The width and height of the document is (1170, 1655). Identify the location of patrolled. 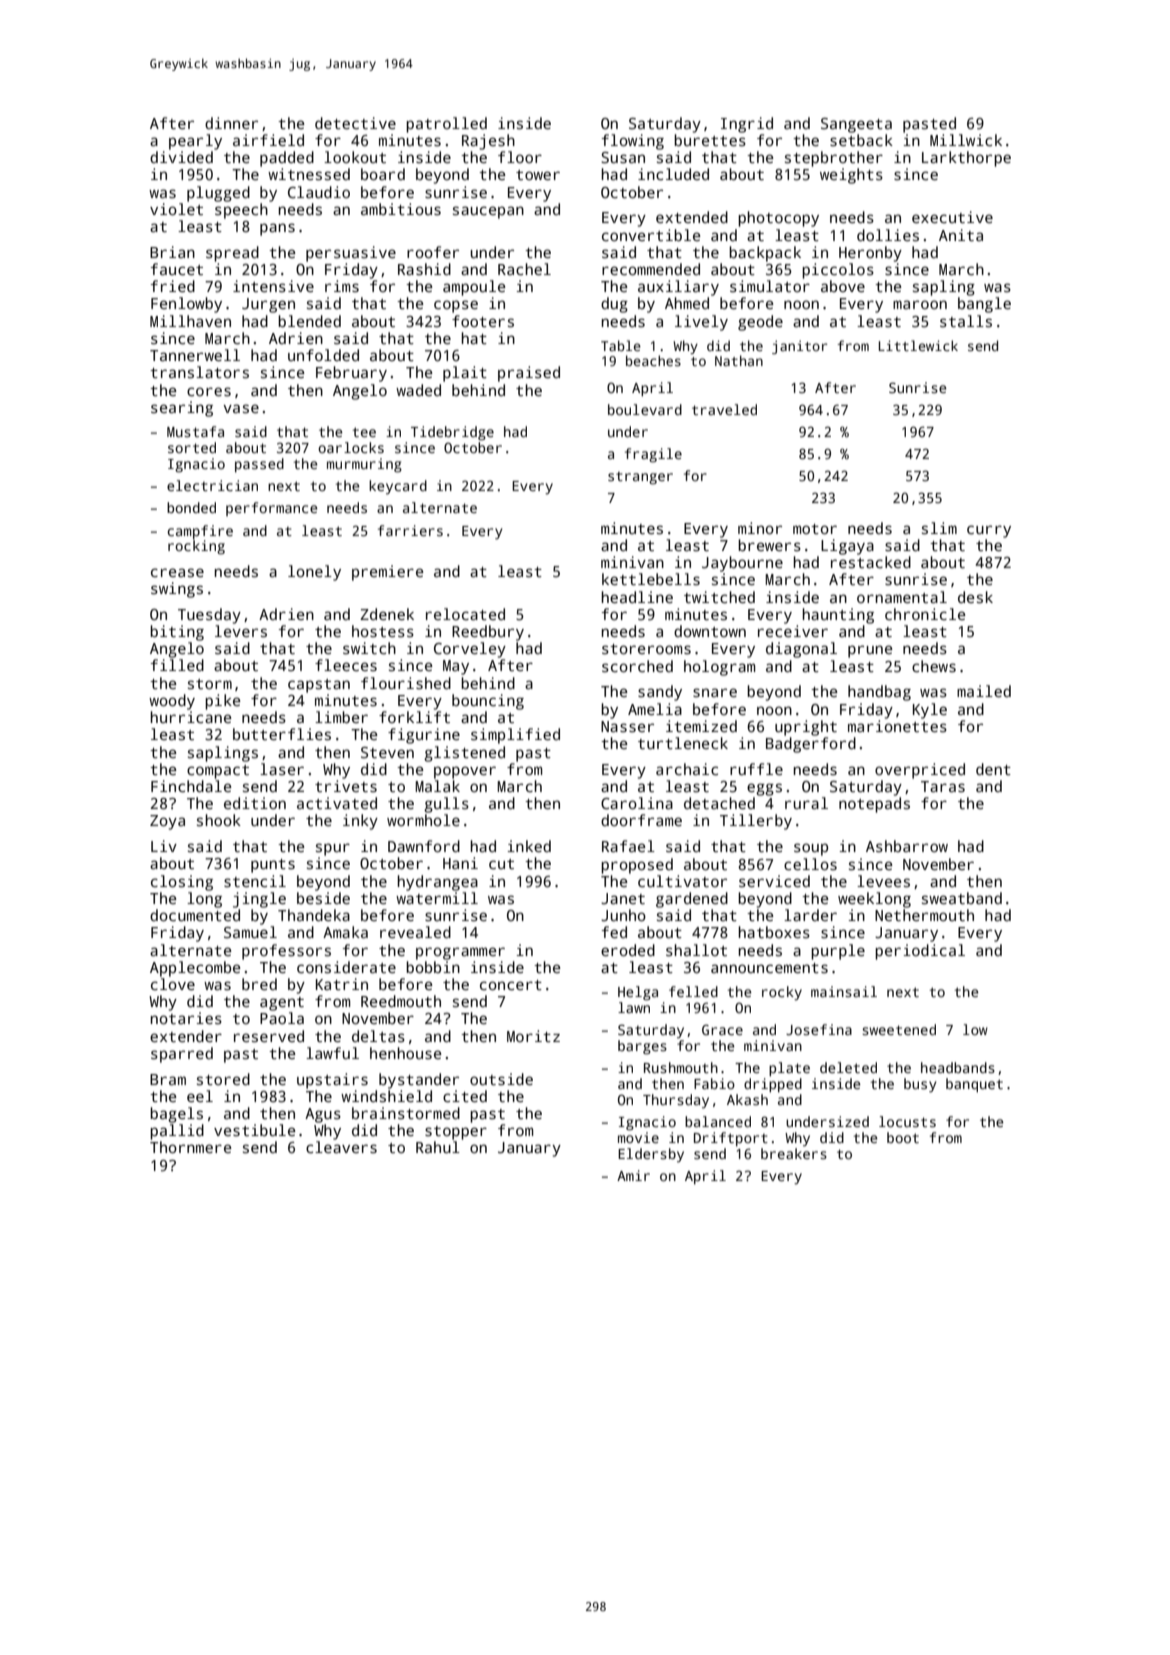
(446, 125).
